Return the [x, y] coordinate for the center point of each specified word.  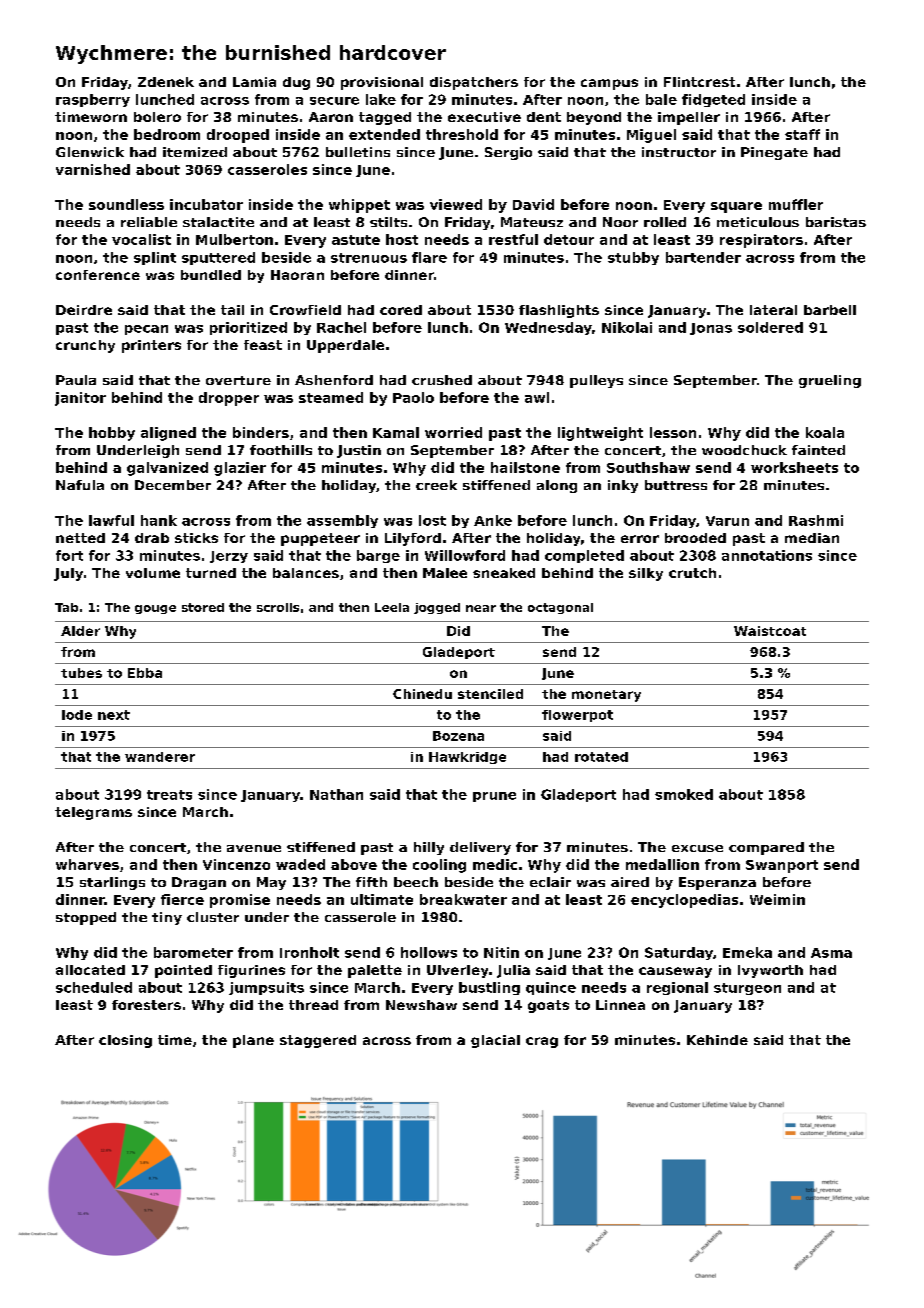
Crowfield [305, 310]
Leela [392, 607]
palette [375, 971]
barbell [830, 310]
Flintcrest [699, 82]
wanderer [160, 757]
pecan [146, 330]
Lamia [254, 82]
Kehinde [717, 1040]
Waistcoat [770, 631]
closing [125, 1041]
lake [381, 99]
